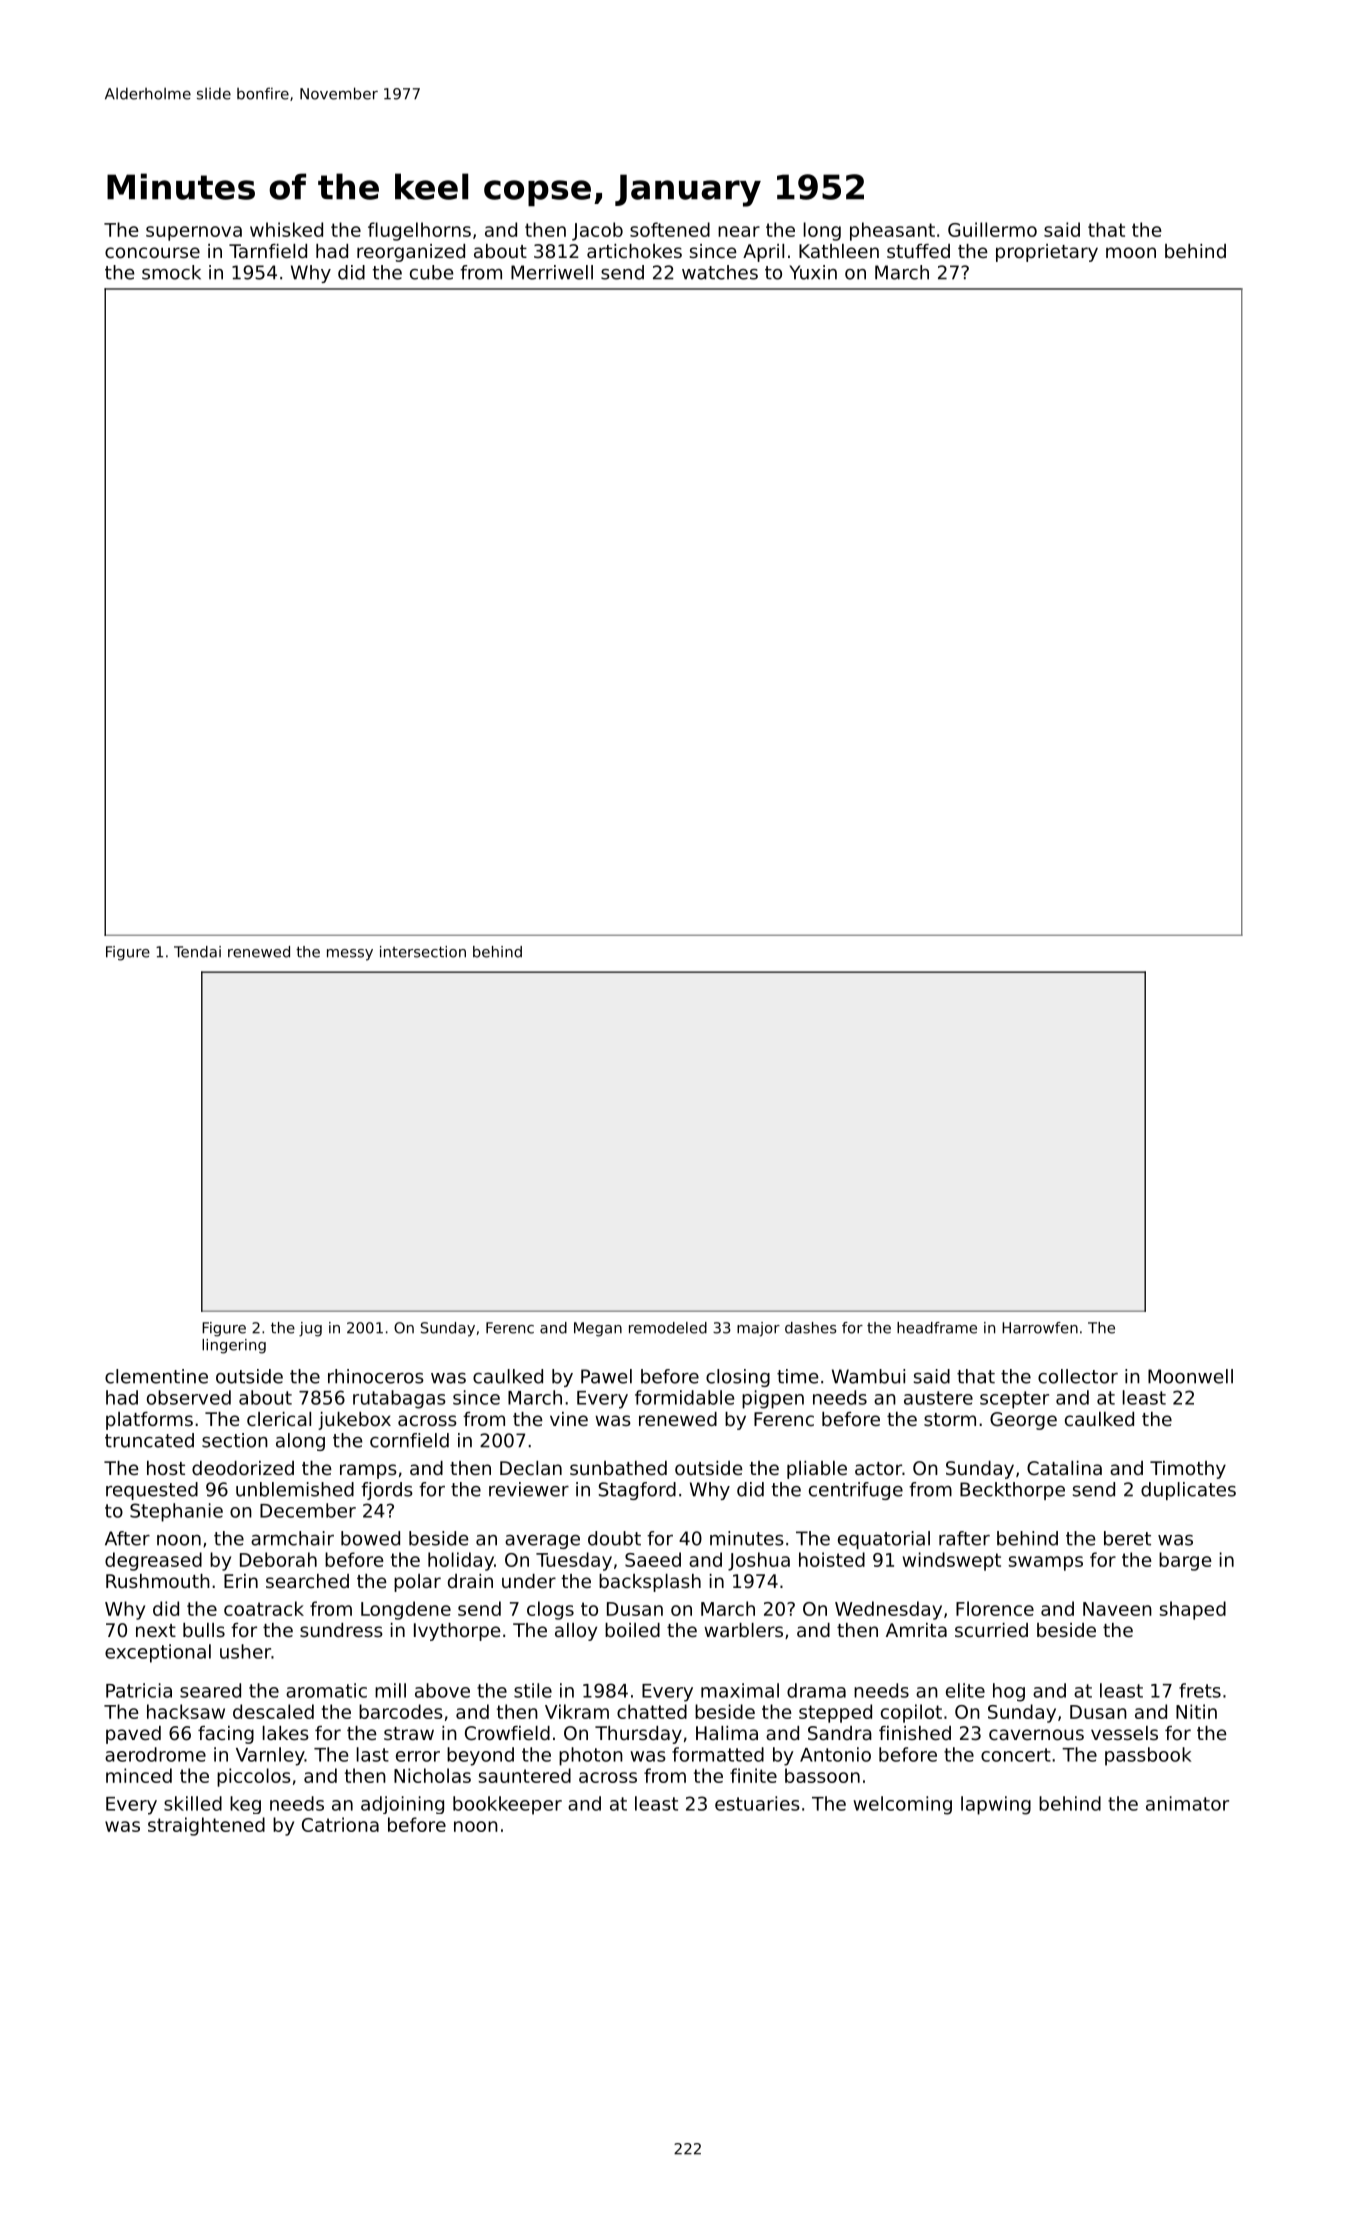 Image resolution: width=1347 pixels, height=2219 pixels. What do you see at coordinates (1040, 1328) in the screenshot?
I see `Harrowfen` at bounding box center [1040, 1328].
